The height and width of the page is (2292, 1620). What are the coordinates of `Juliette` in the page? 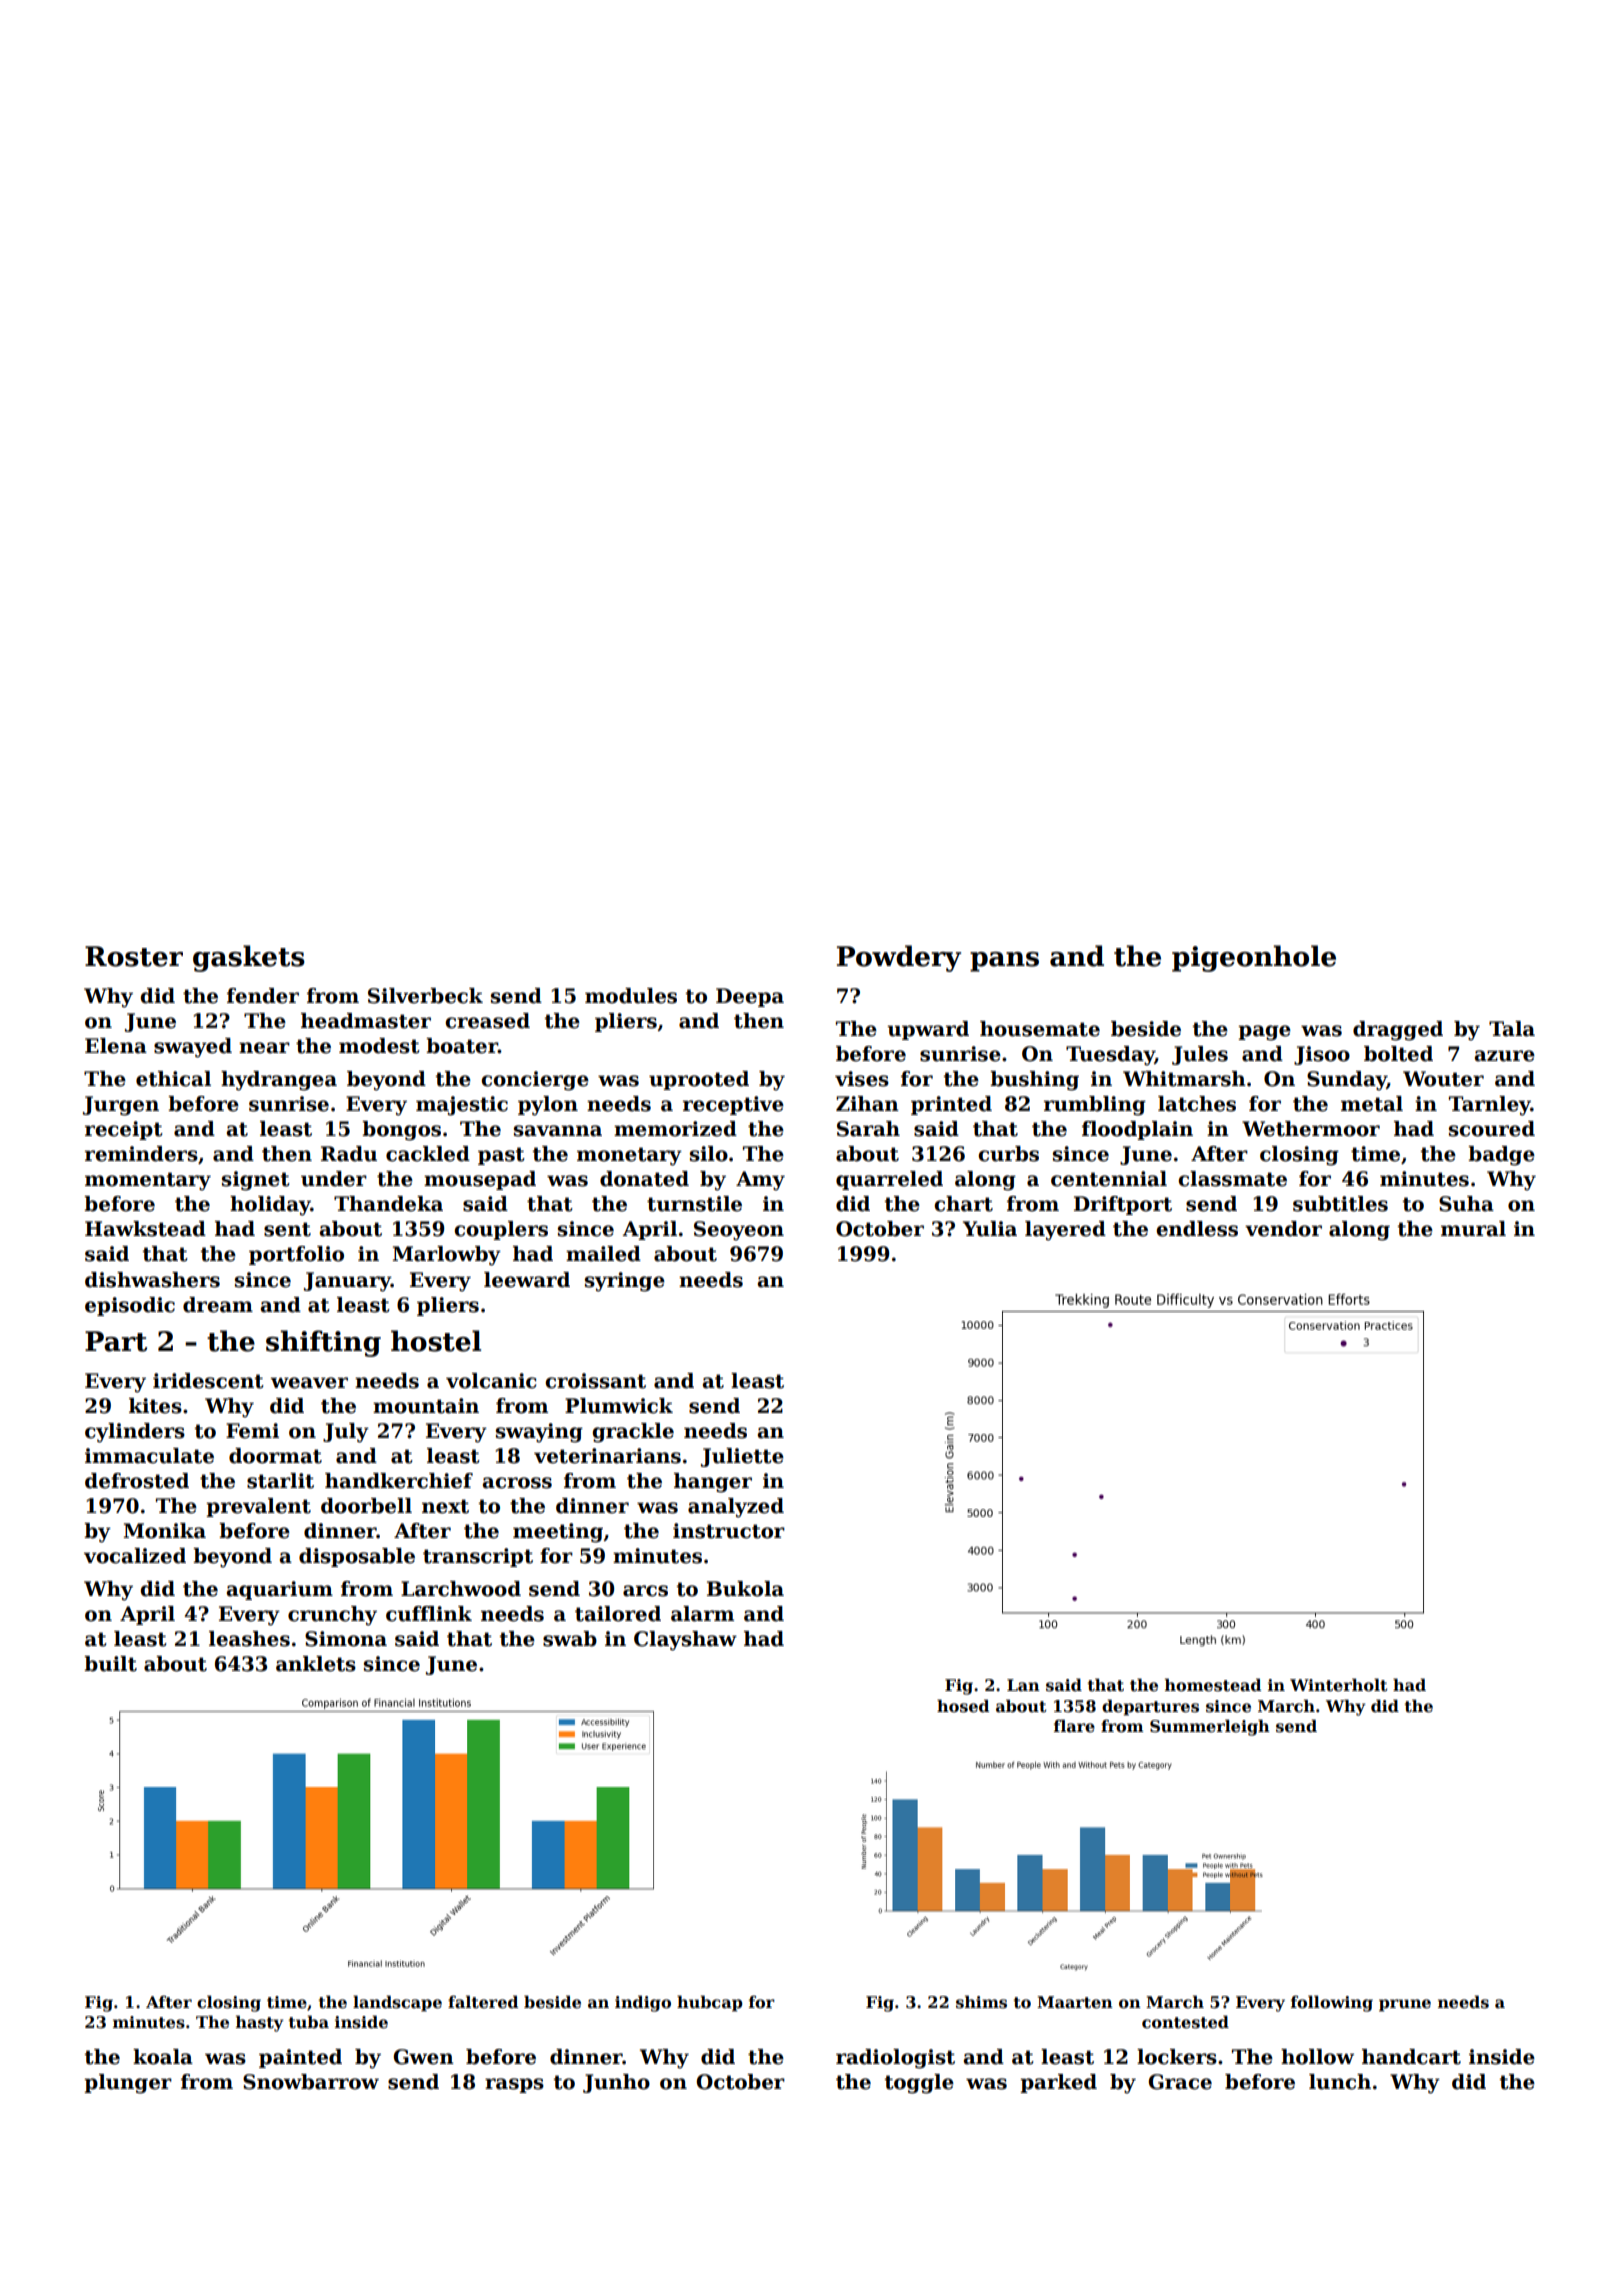 It's located at (742, 1457).
